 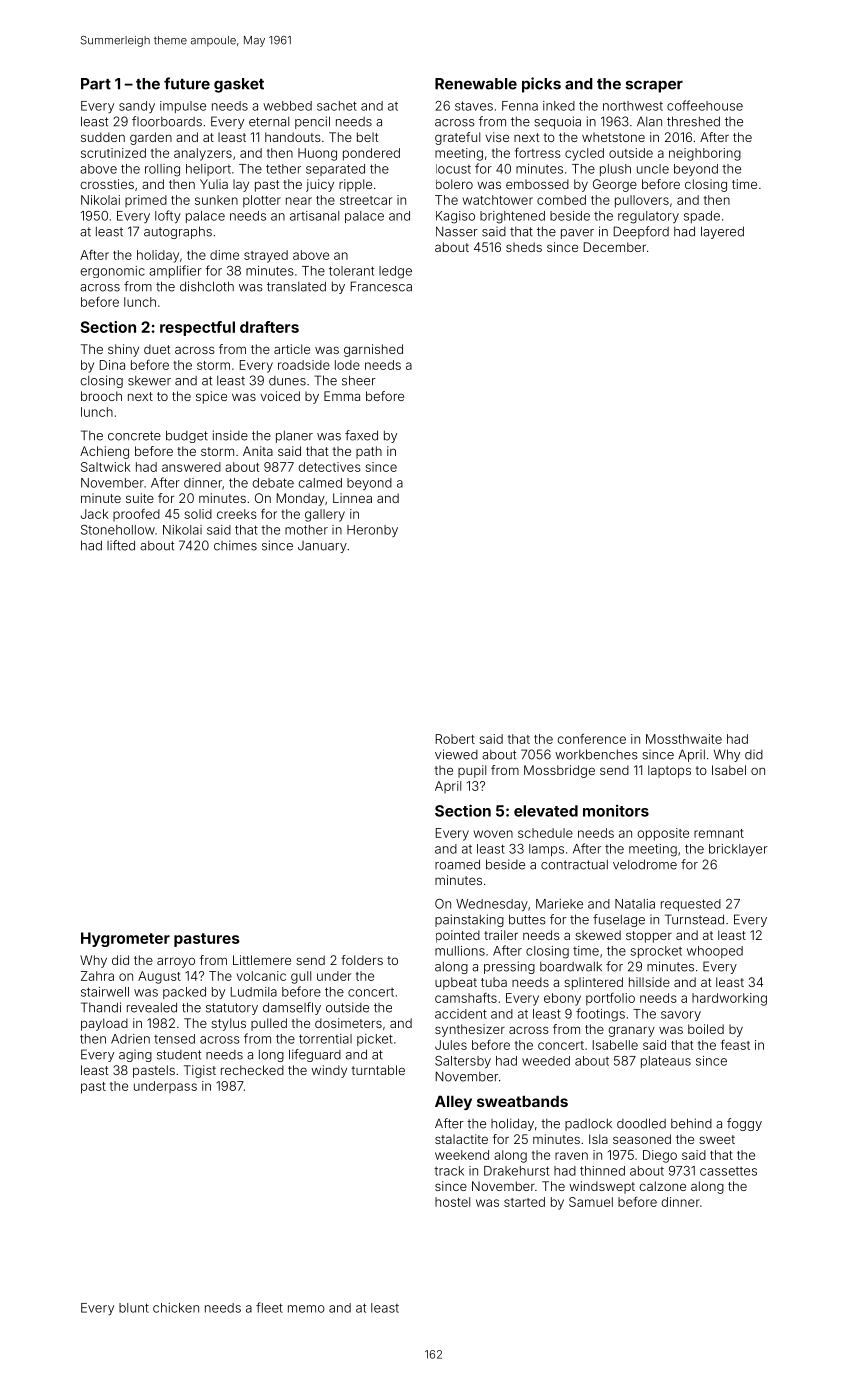 I want to click on memo, so click(x=306, y=1309).
